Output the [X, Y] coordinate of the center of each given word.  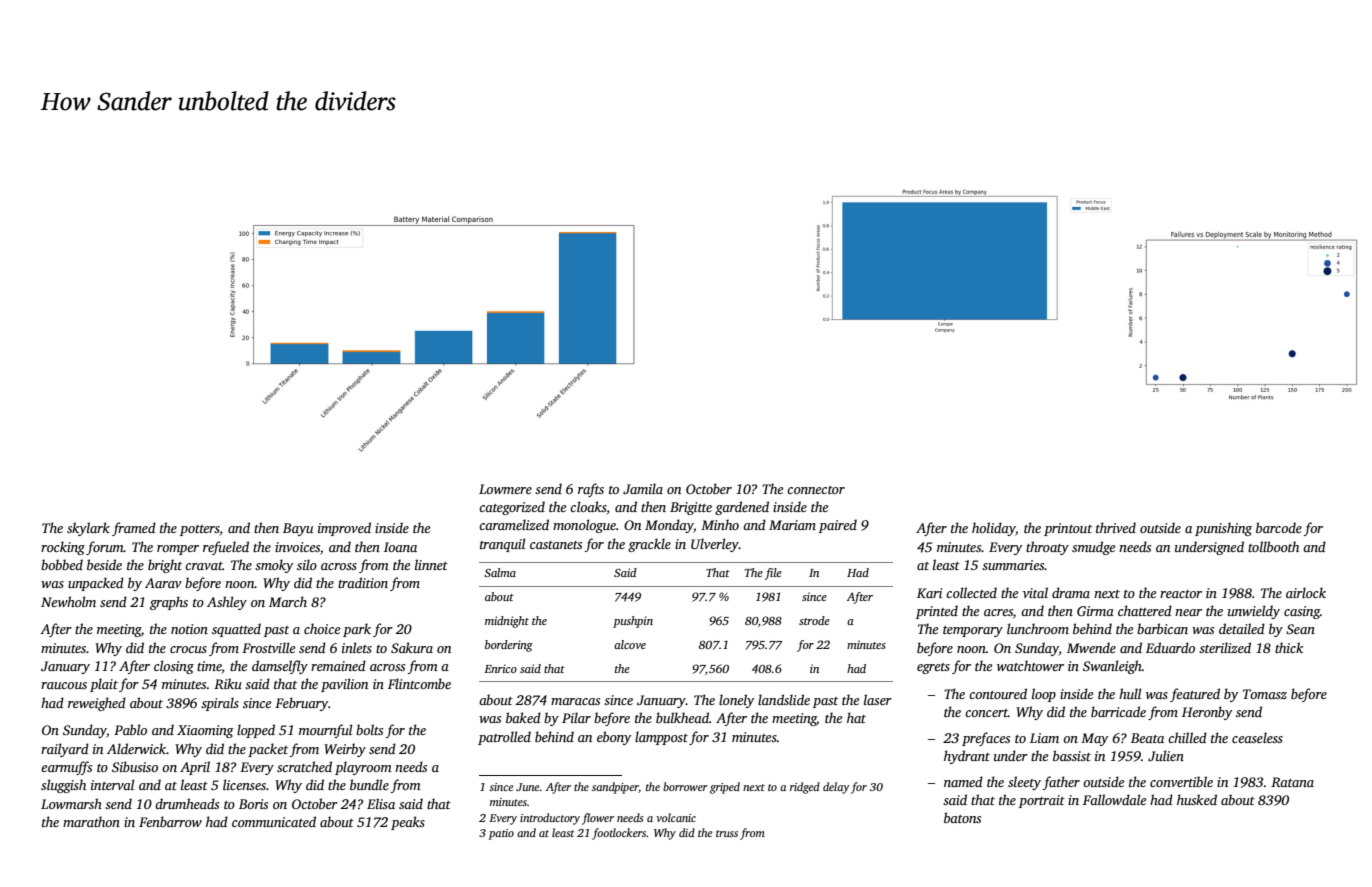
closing [174, 667]
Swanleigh [1112, 667]
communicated [274, 821]
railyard [65, 750]
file [773, 574]
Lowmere [505, 489]
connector [816, 490]
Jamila [643, 488]
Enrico [500, 668]
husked [1197, 799]
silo [307, 564]
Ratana [1292, 782]
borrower [685, 786]
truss [727, 833]
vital [1035, 592]
